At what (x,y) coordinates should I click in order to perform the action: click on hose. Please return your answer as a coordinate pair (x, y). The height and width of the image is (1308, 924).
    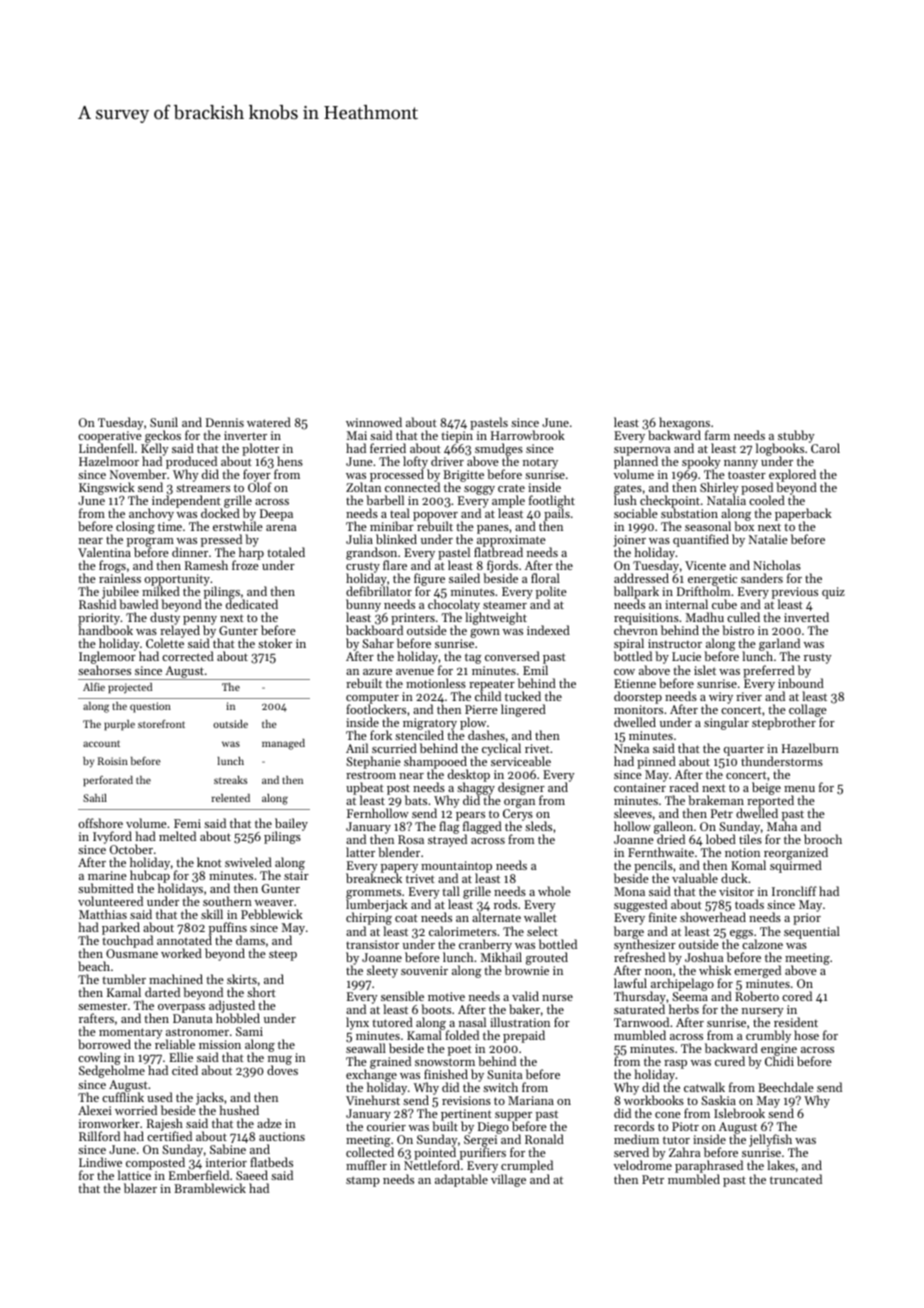
    Looking at the image, I should click on (806, 1035).
